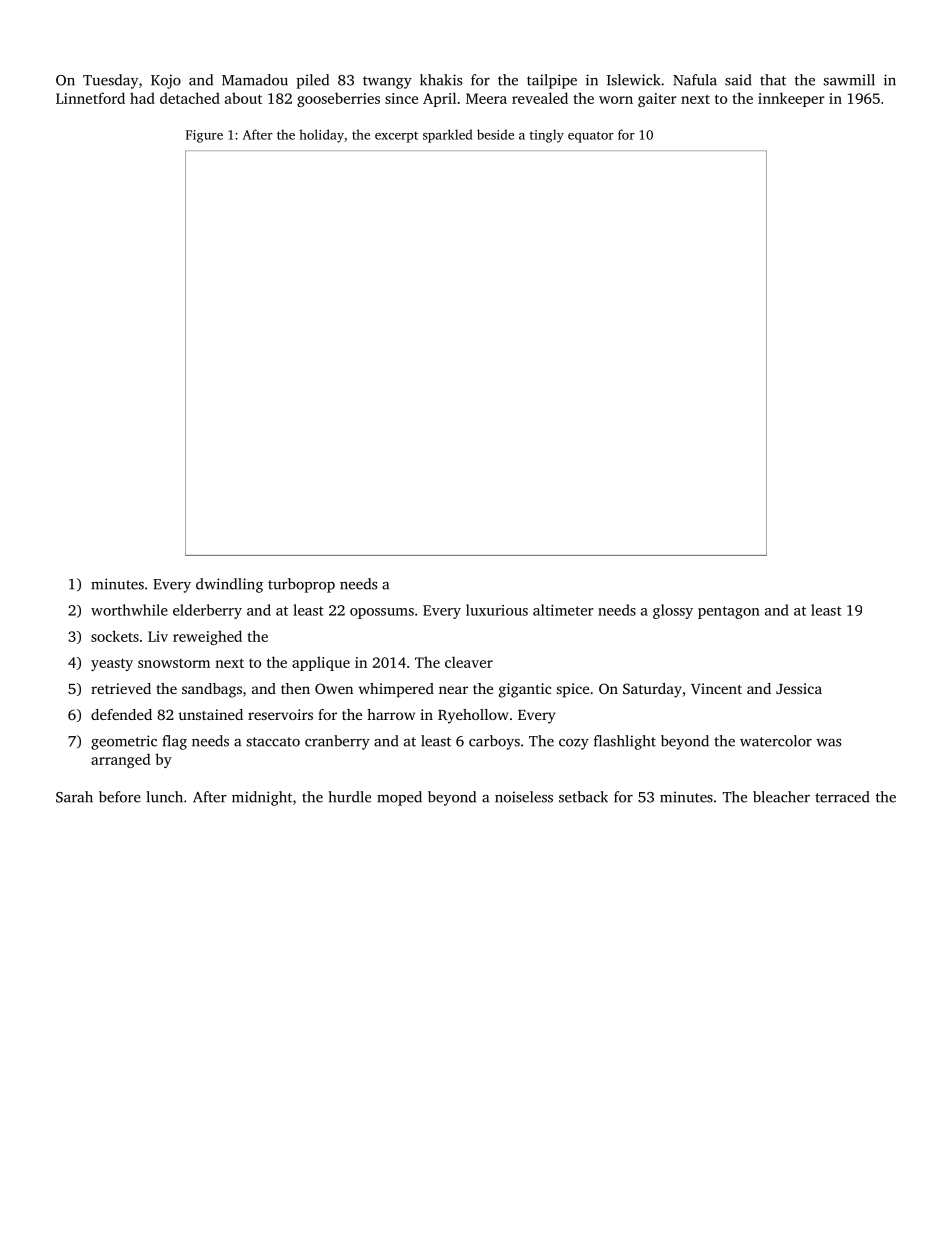 The image size is (952, 1233). Describe the element at coordinates (204, 136) in the screenshot. I see `Figure` at that location.
